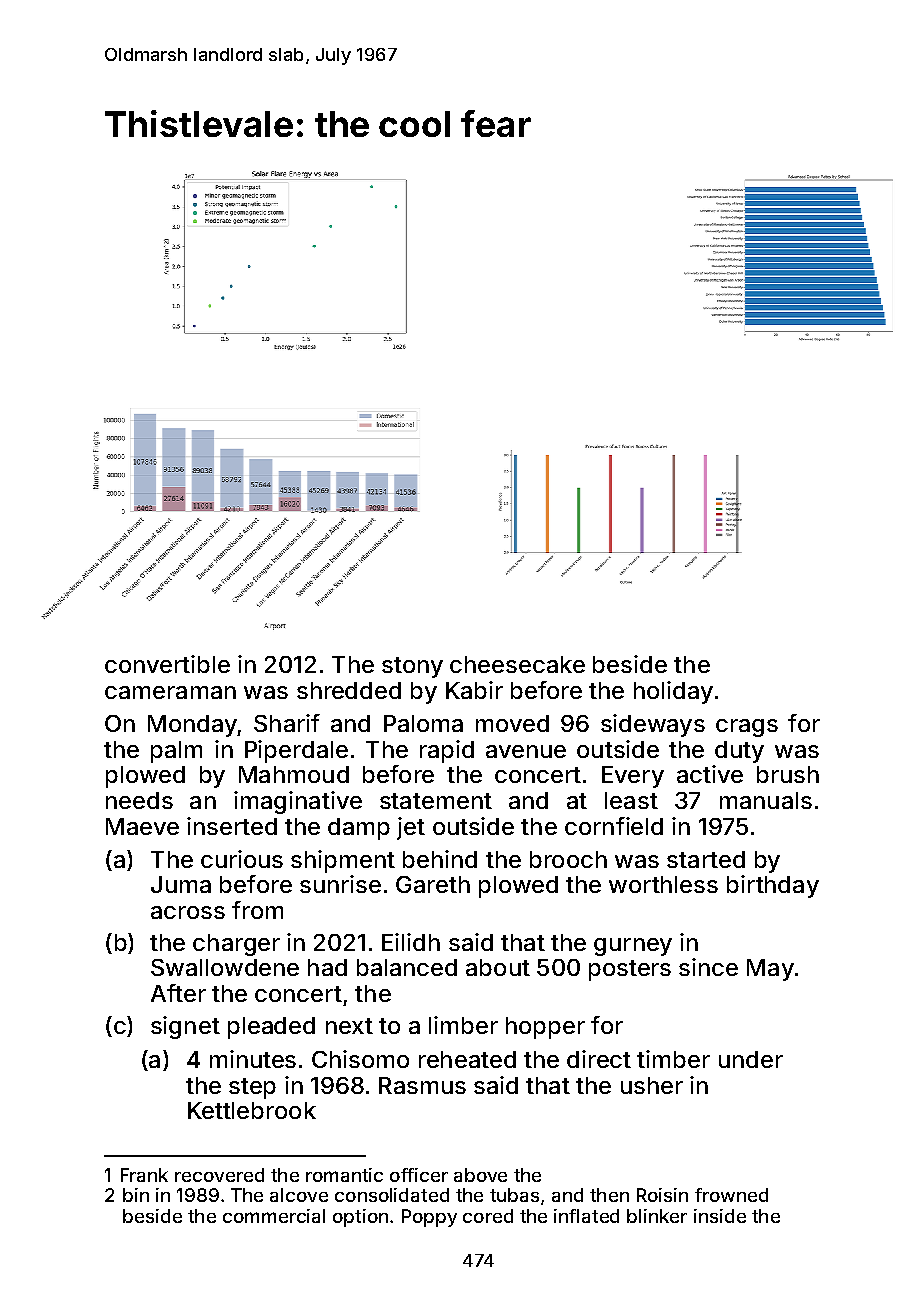  Describe the element at coordinates (747, 728) in the image. I see `crags` at that location.
